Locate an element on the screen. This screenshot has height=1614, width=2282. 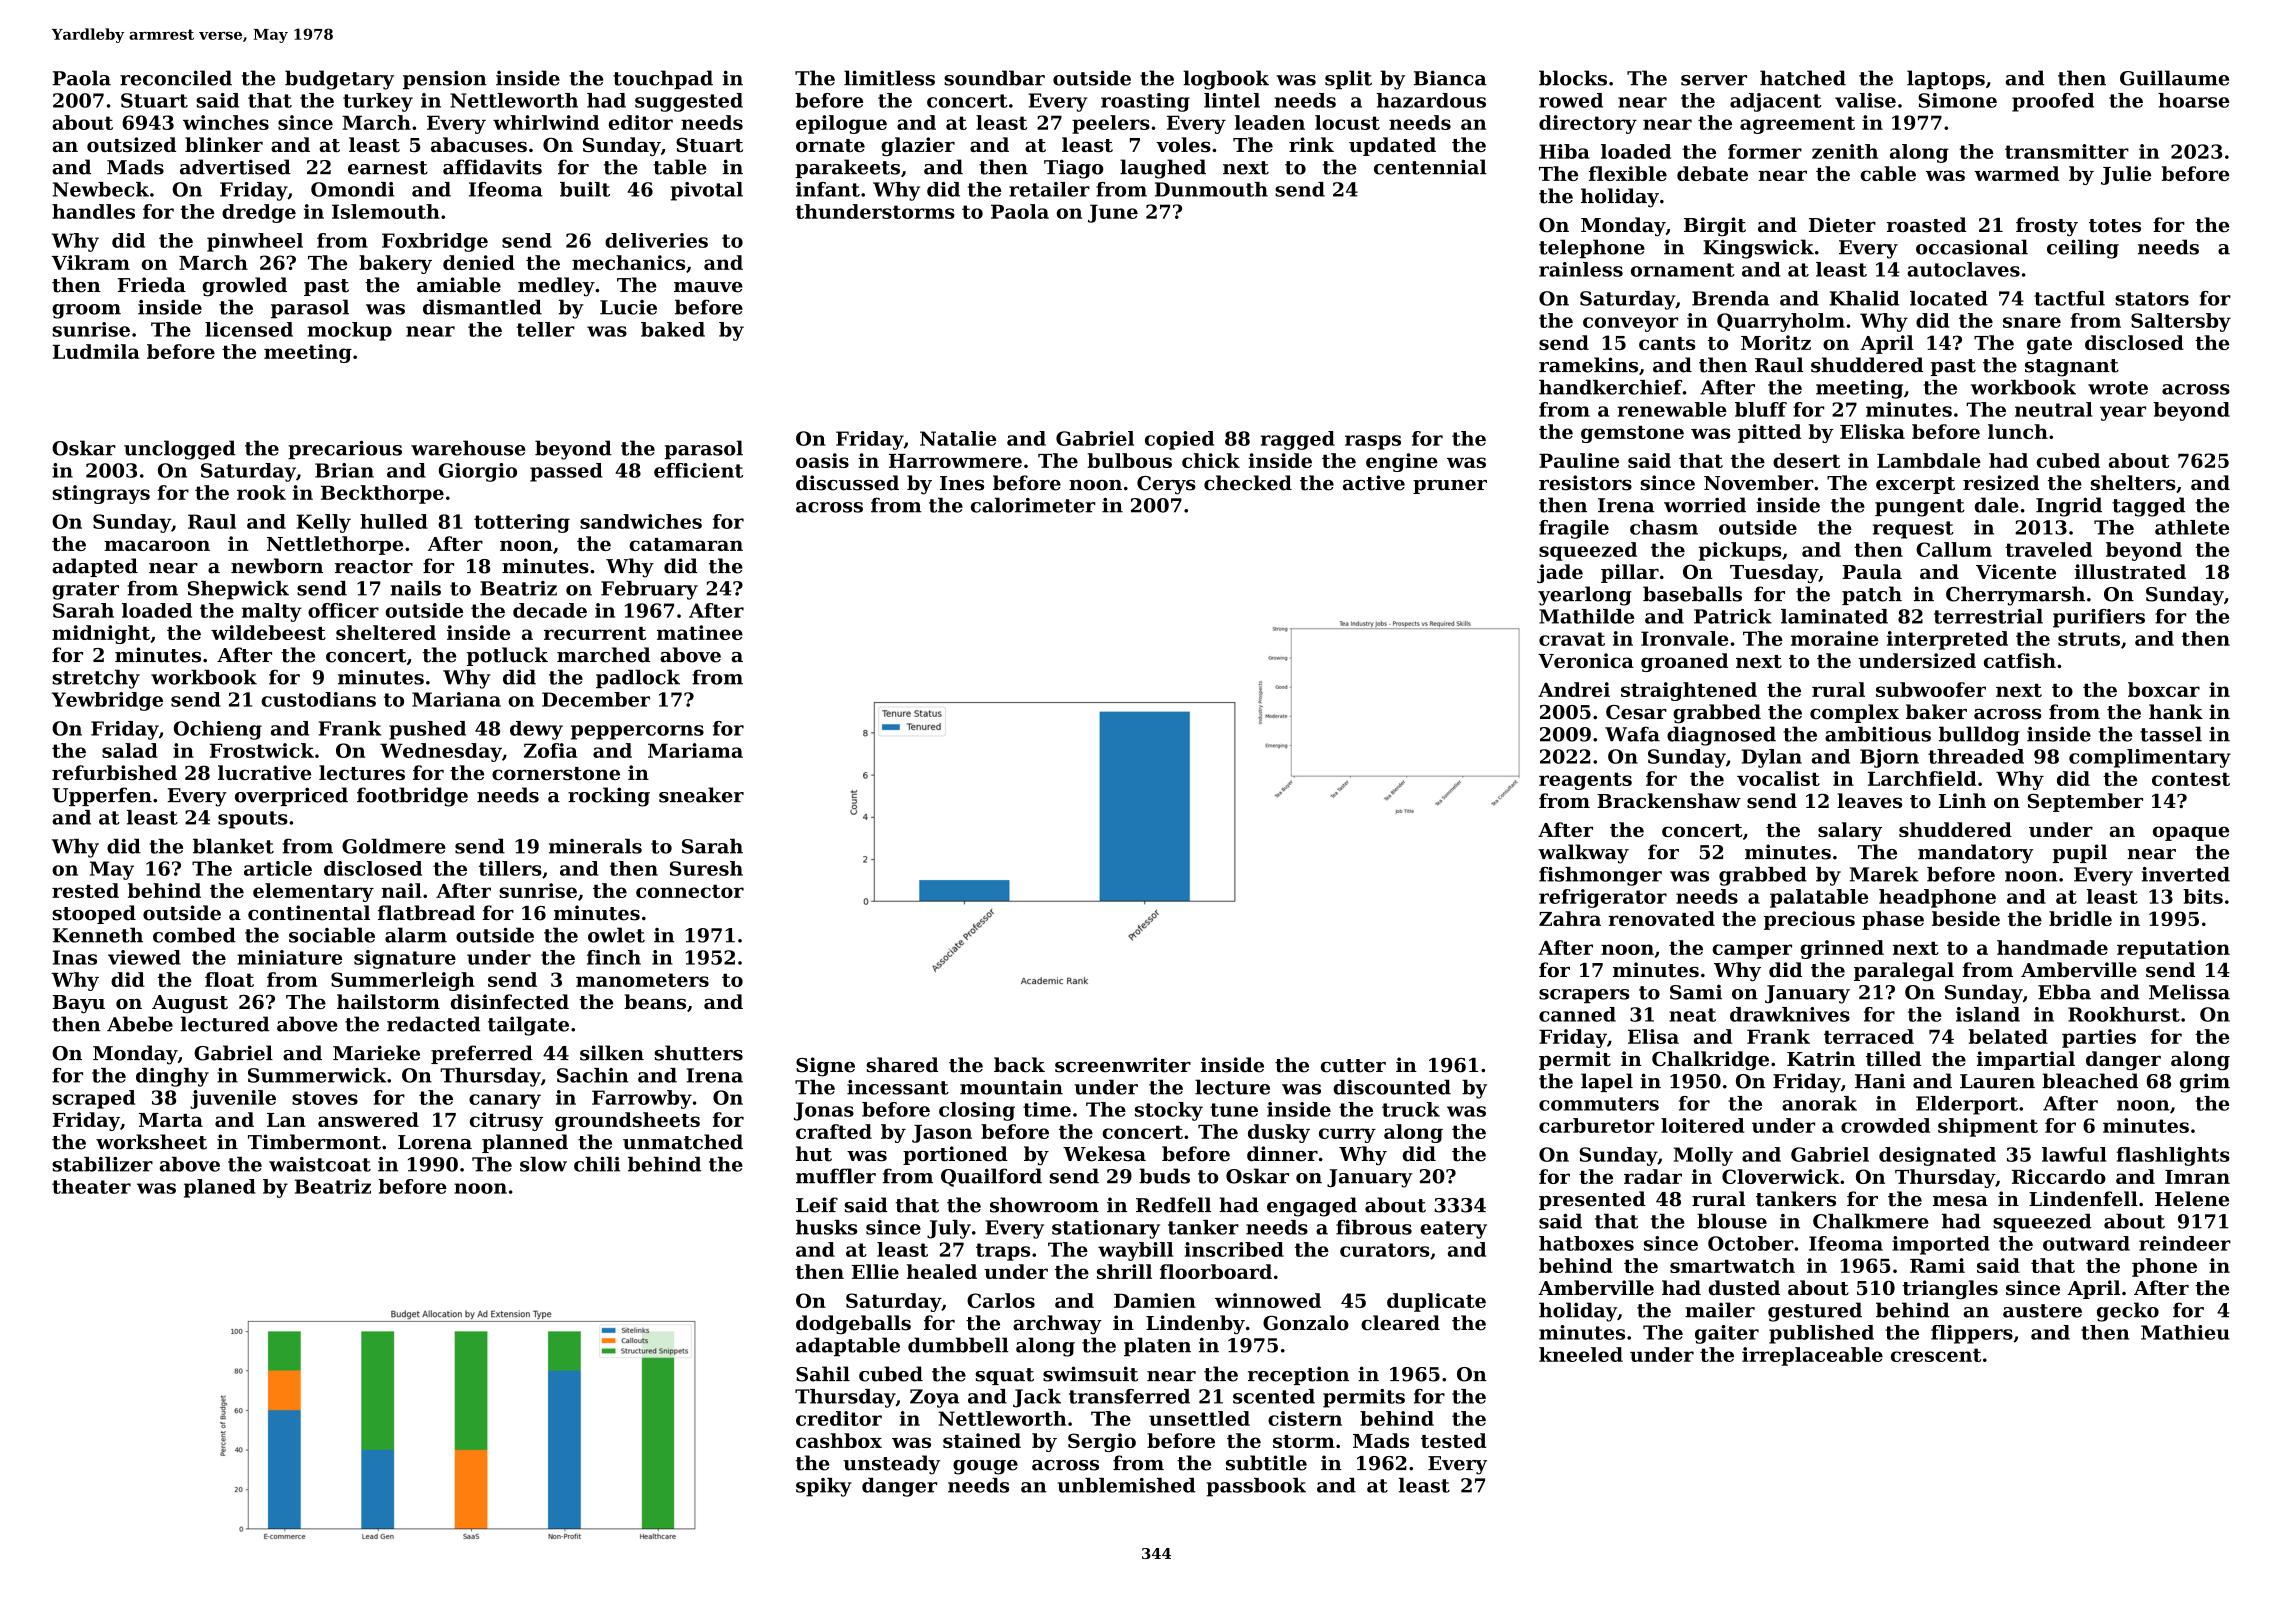
Mariama is located at coordinates (695, 750).
